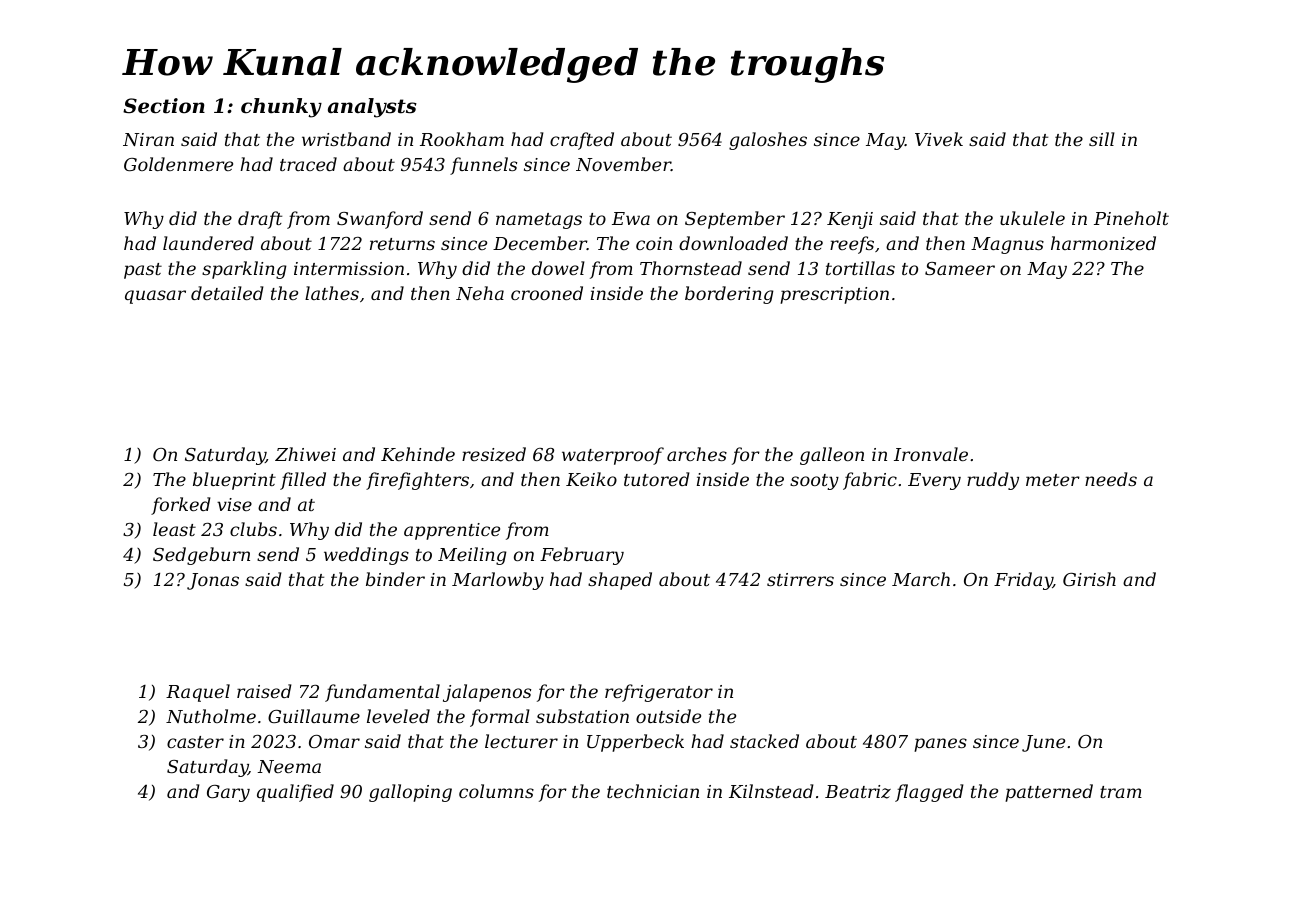 Image resolution: width=1308 pixels, height=924 pixels. What do you see at coordinates (346, 139) in the image?
I see `wristband` at bounding box center [346, 139].
